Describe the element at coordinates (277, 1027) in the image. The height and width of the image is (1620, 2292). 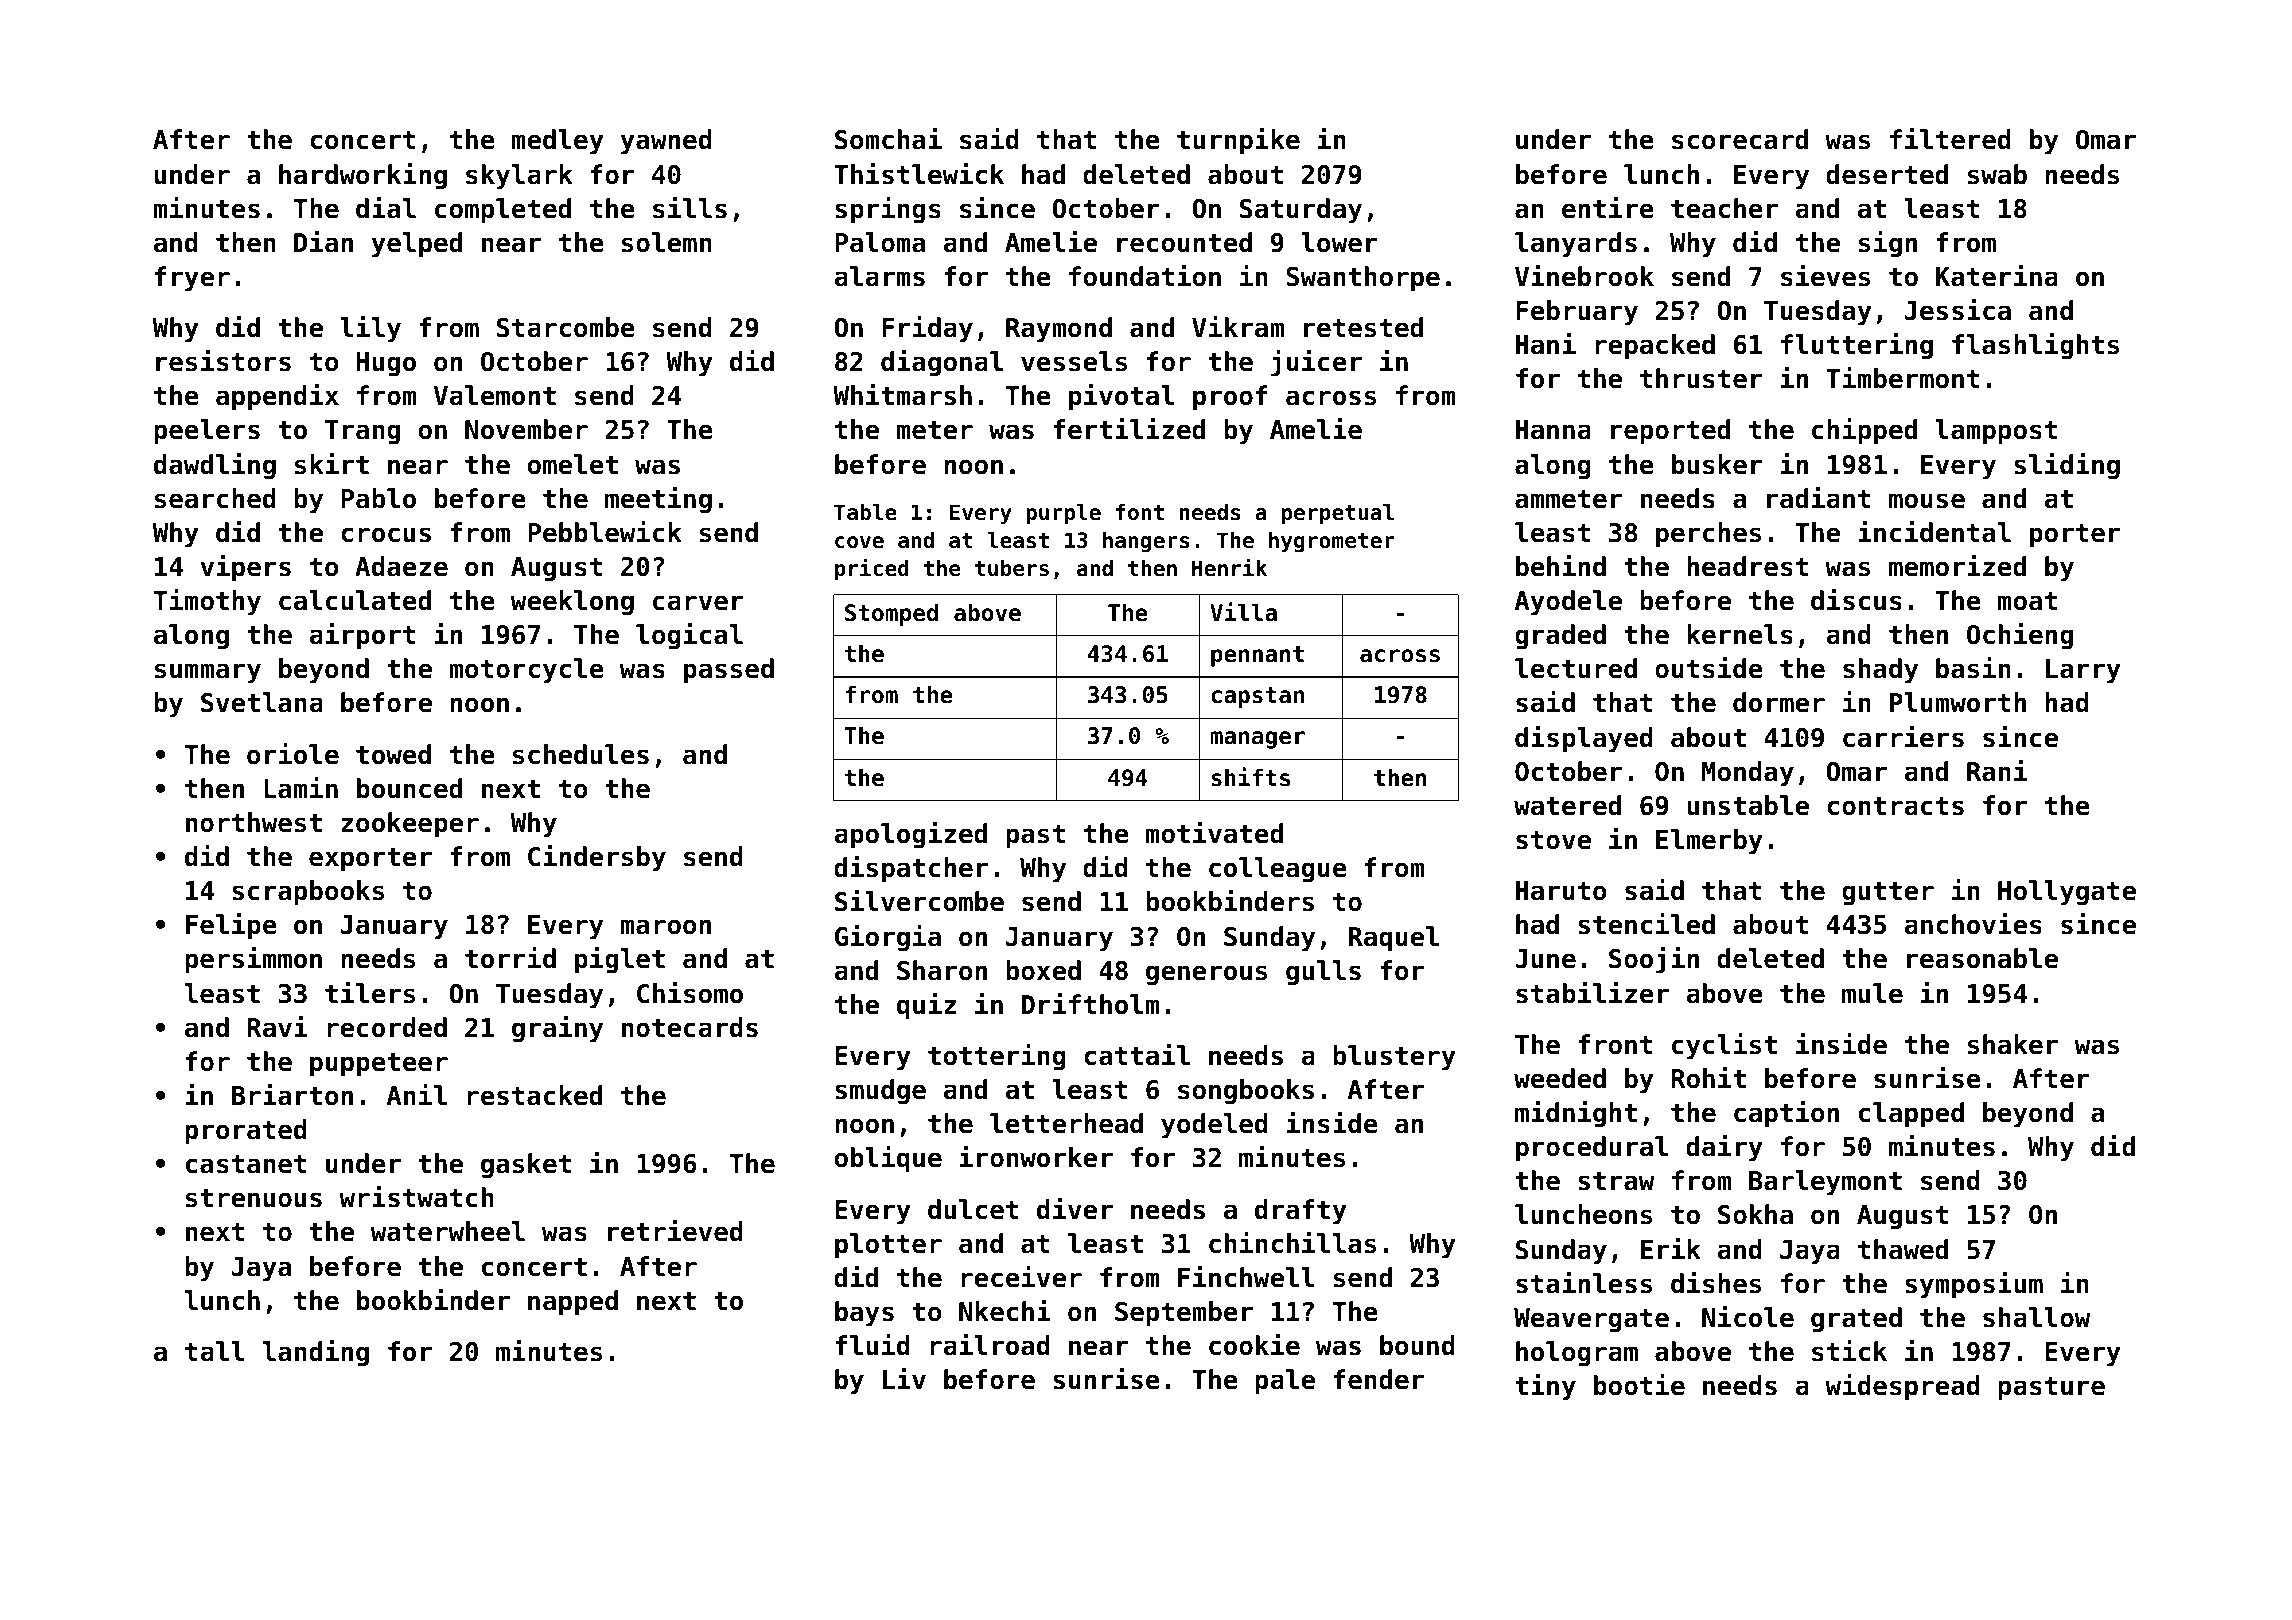
I see `Ravi` at that location.
